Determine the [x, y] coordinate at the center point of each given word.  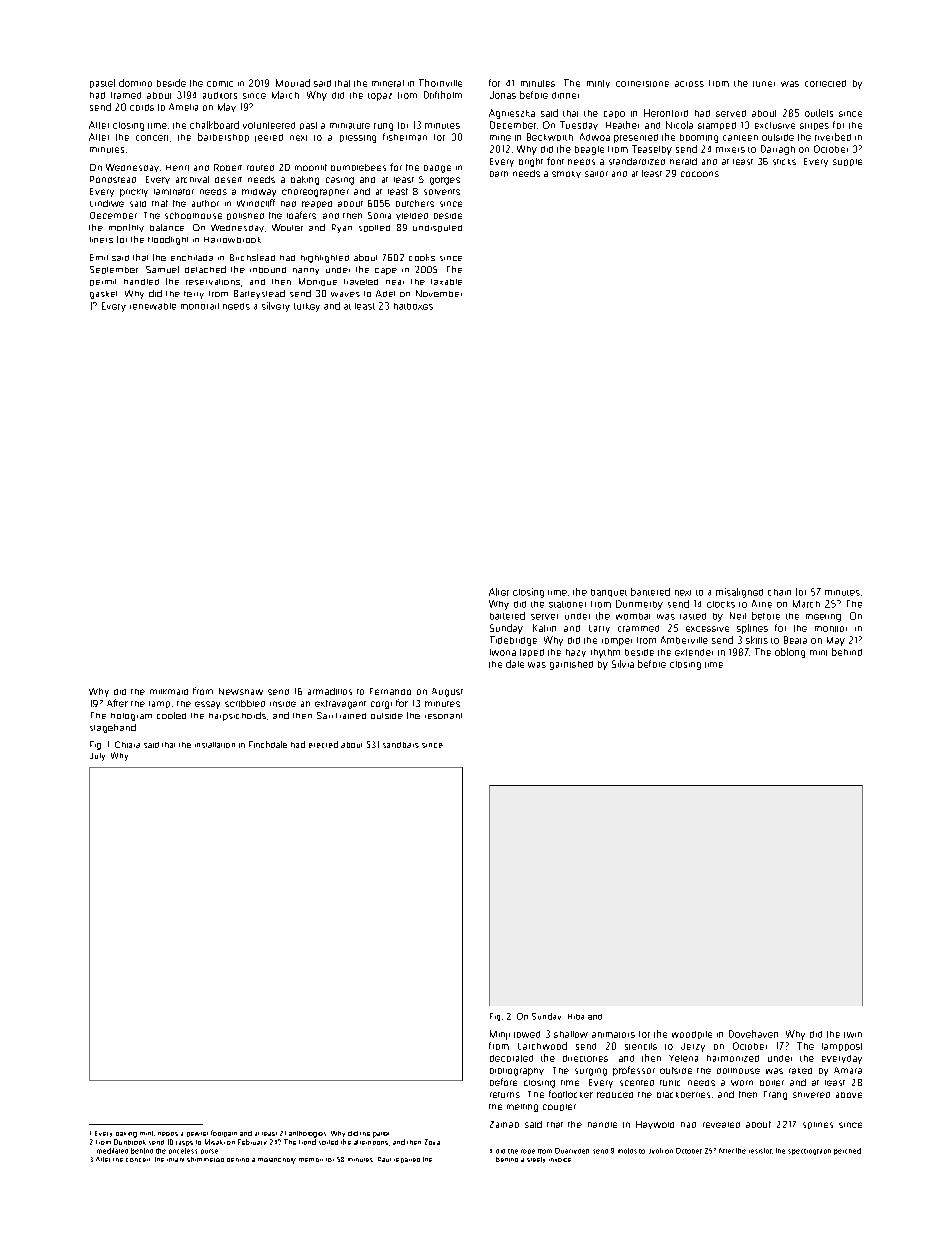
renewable [153, 306]
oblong [790, 653]
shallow [571, 1034]
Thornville [440, 83]
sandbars [401, 745]
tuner [764, 84]
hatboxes [413, 306]
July [97, 757]
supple [847, 162]
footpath [224, 1133]
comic [220, 84]
